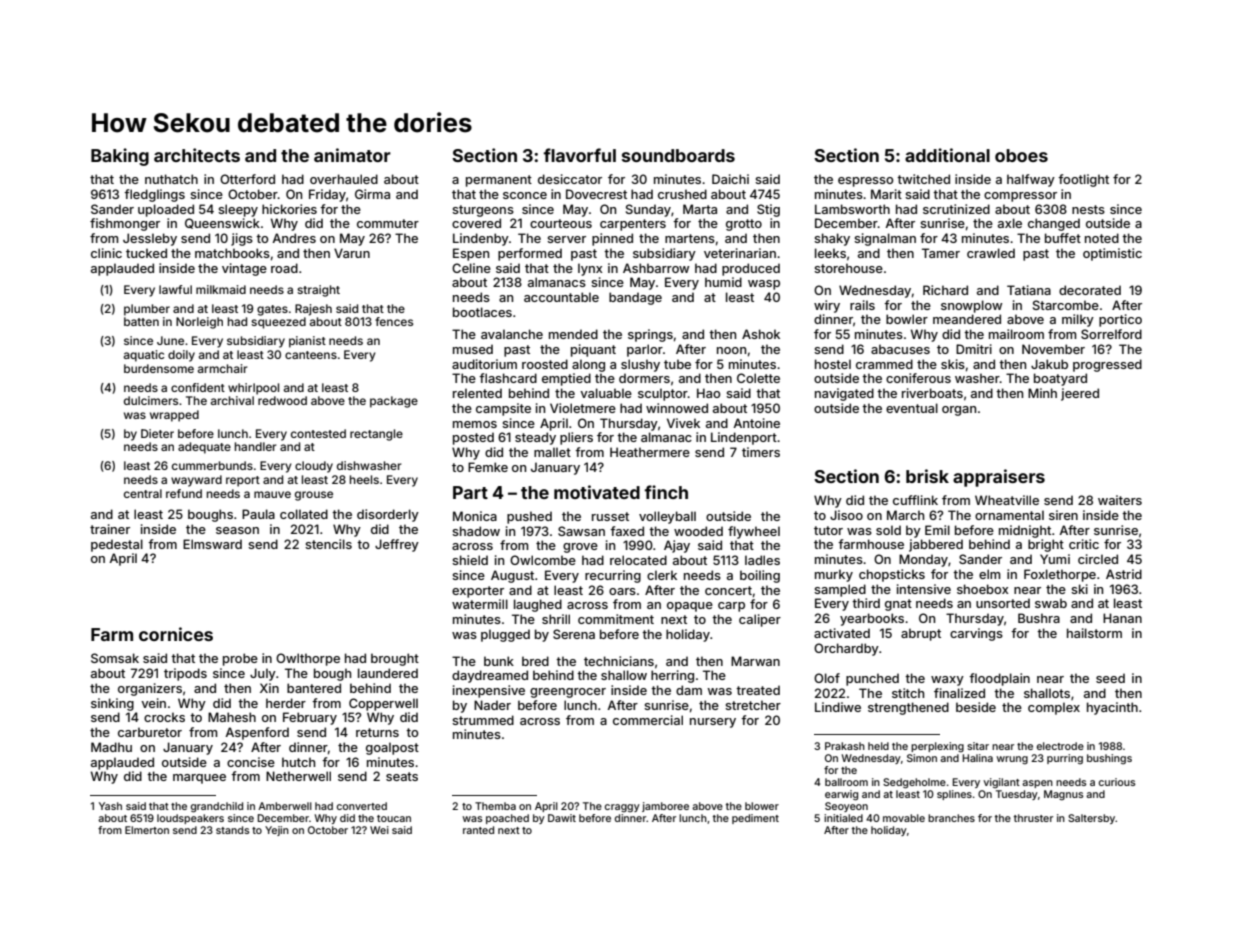 The image size is (1233, 952). I want to click on February, so click(310, 718).
